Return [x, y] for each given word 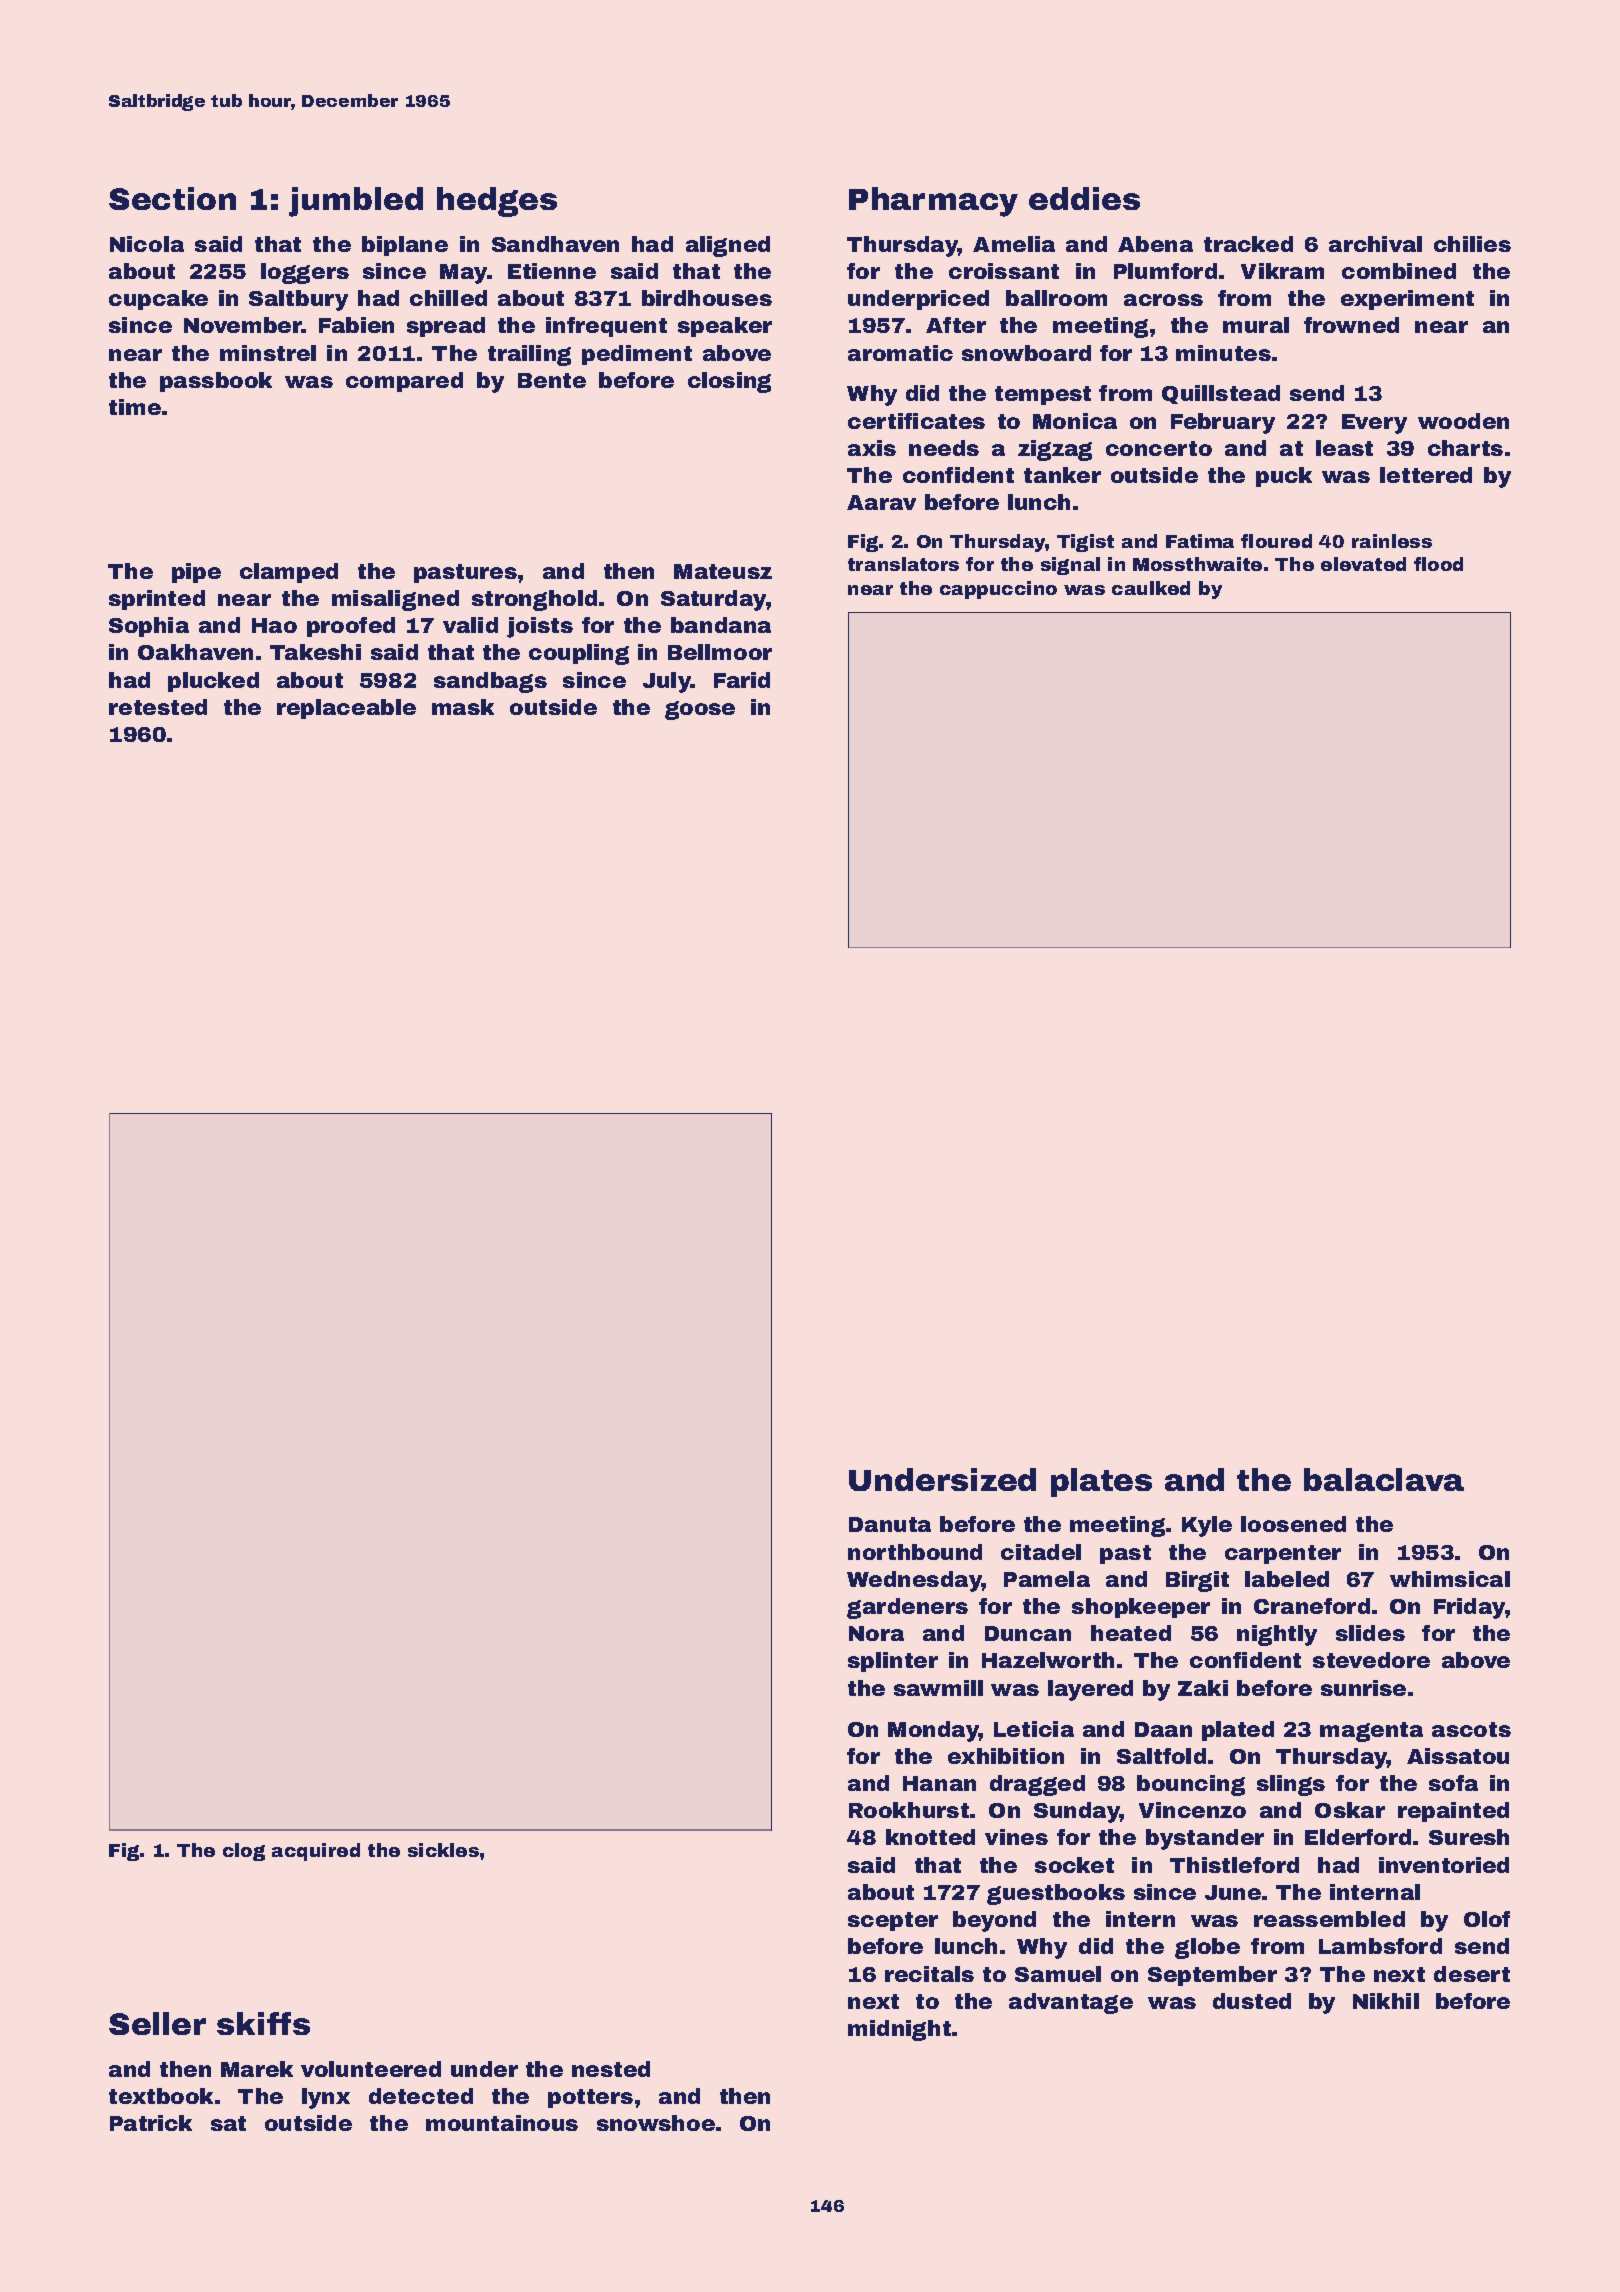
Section [172, 198]
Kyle [1207, 1526]
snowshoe [656, 2123]
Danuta [890, 1524]
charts [1465, 448]
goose [700, 710]
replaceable [346, 709]
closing [729, 382]
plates [1101, 1482]
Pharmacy [933, 202]
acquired [316, 1852]
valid [470, 625]
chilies [1472, 244]
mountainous [502, 2123]
